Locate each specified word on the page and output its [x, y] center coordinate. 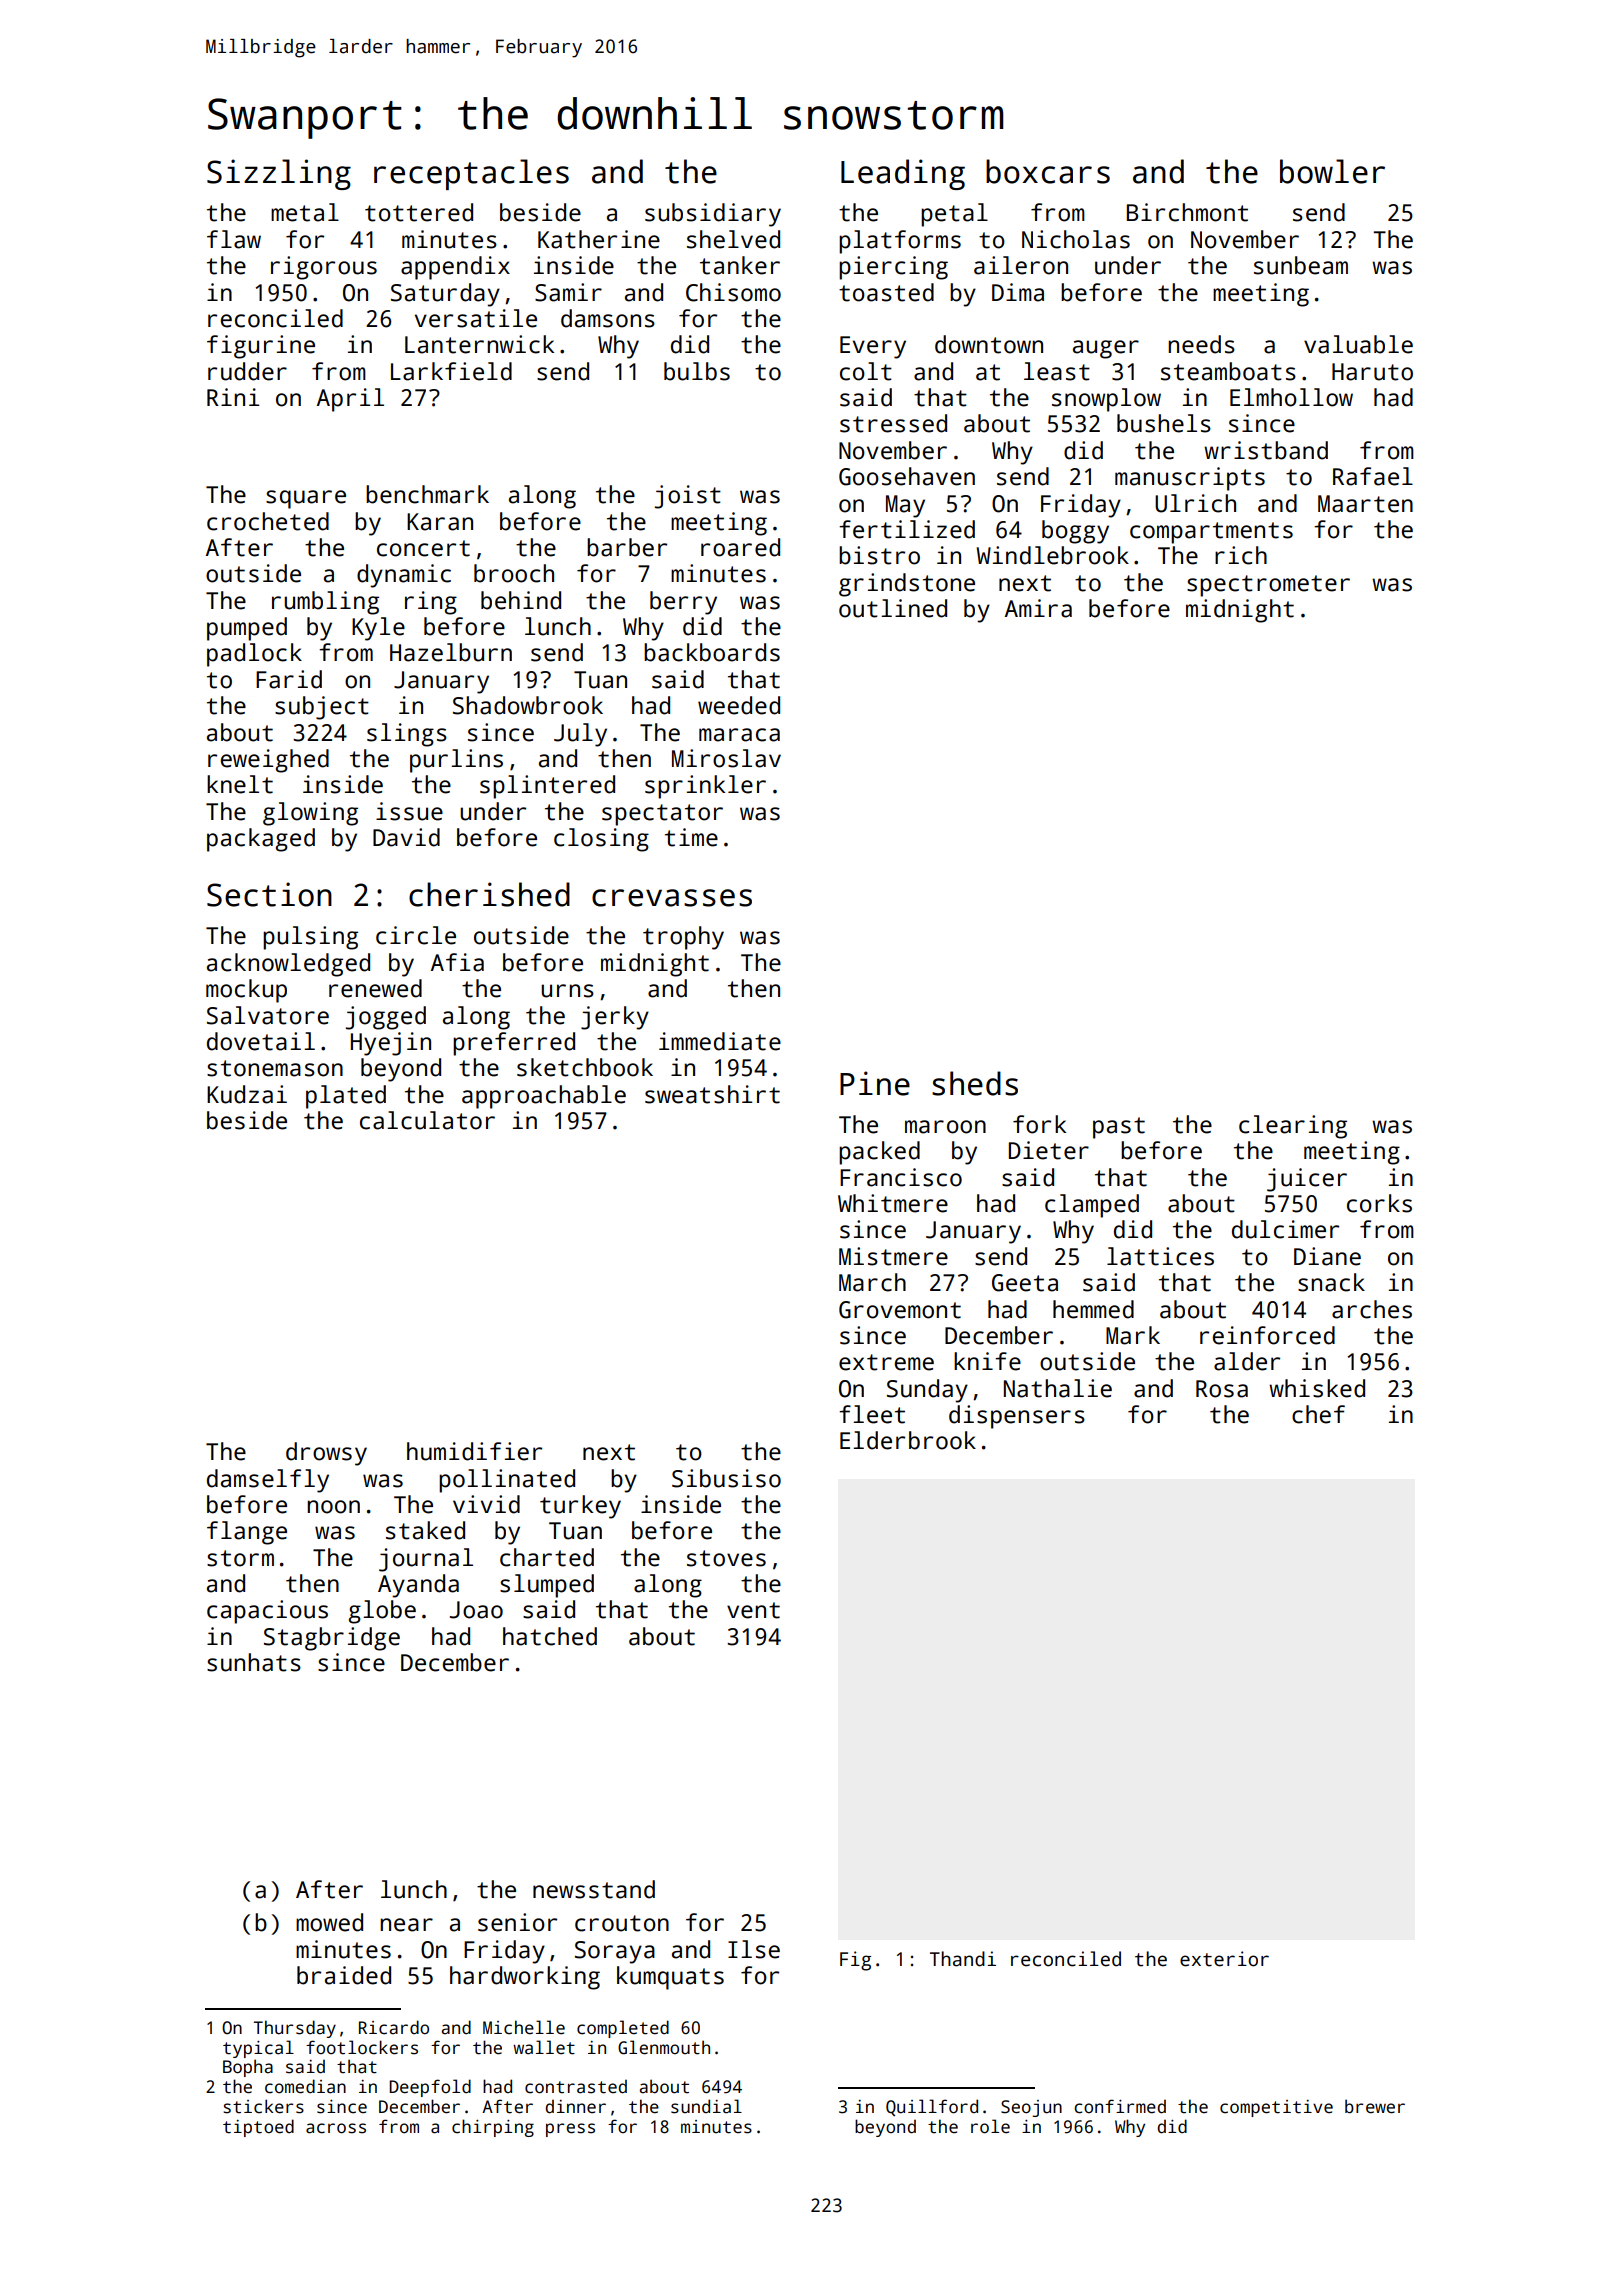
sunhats [254, 1662]
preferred [514, 1044]
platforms [900, 242]
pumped [247, 629]
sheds [975, 1083]
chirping [493, 2128]
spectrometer [1268, 586]
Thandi [963, 1959]
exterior [1224, 1959]
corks [1379, 1203]
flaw [234, 239]
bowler [1332, 171]
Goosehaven [907, 476]
